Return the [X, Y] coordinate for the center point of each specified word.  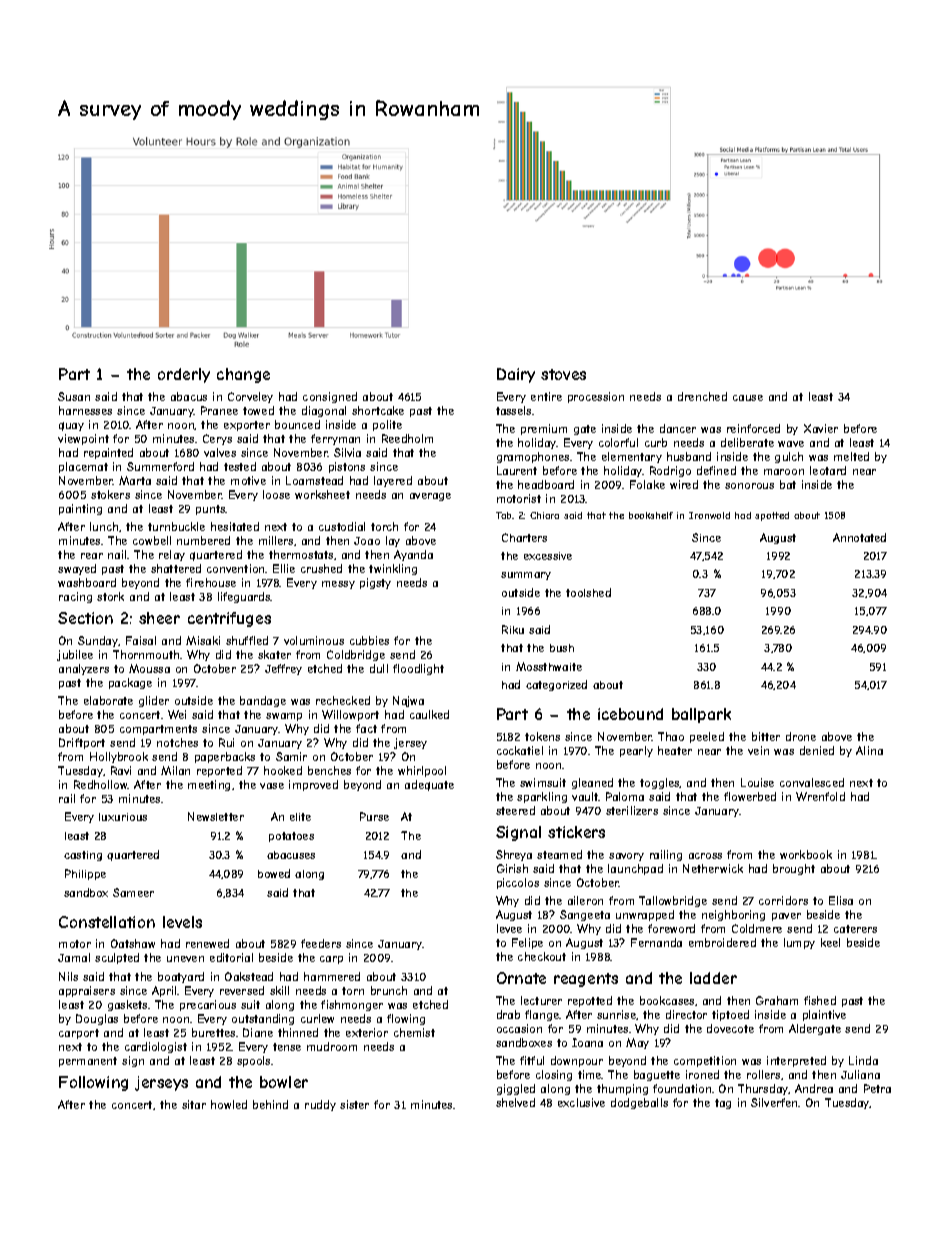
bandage [263, 701]
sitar [194, 1104]
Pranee [219, 410]
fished [820, 1000]
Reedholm [407, 438]
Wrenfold [820, 796]
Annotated [859, 537]
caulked [429, 714]
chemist [414, 1032]
